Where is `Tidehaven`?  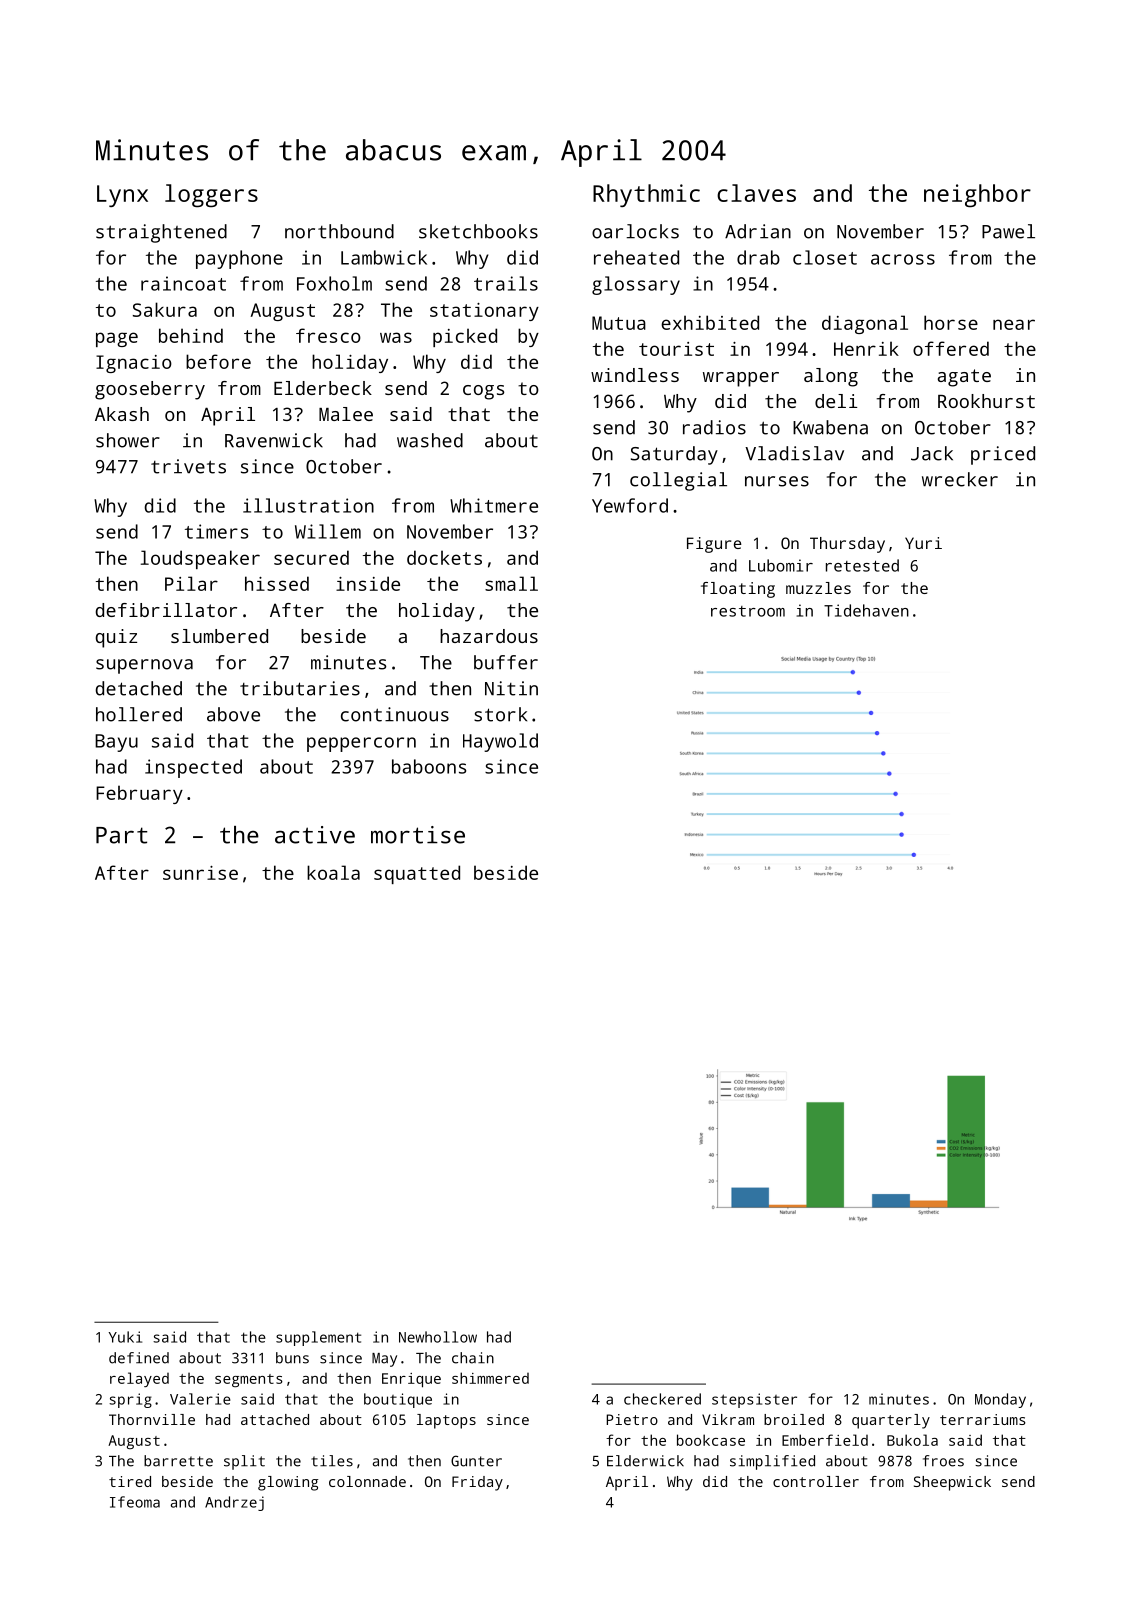
Tidehaven is located at coordinates (866, 610).
